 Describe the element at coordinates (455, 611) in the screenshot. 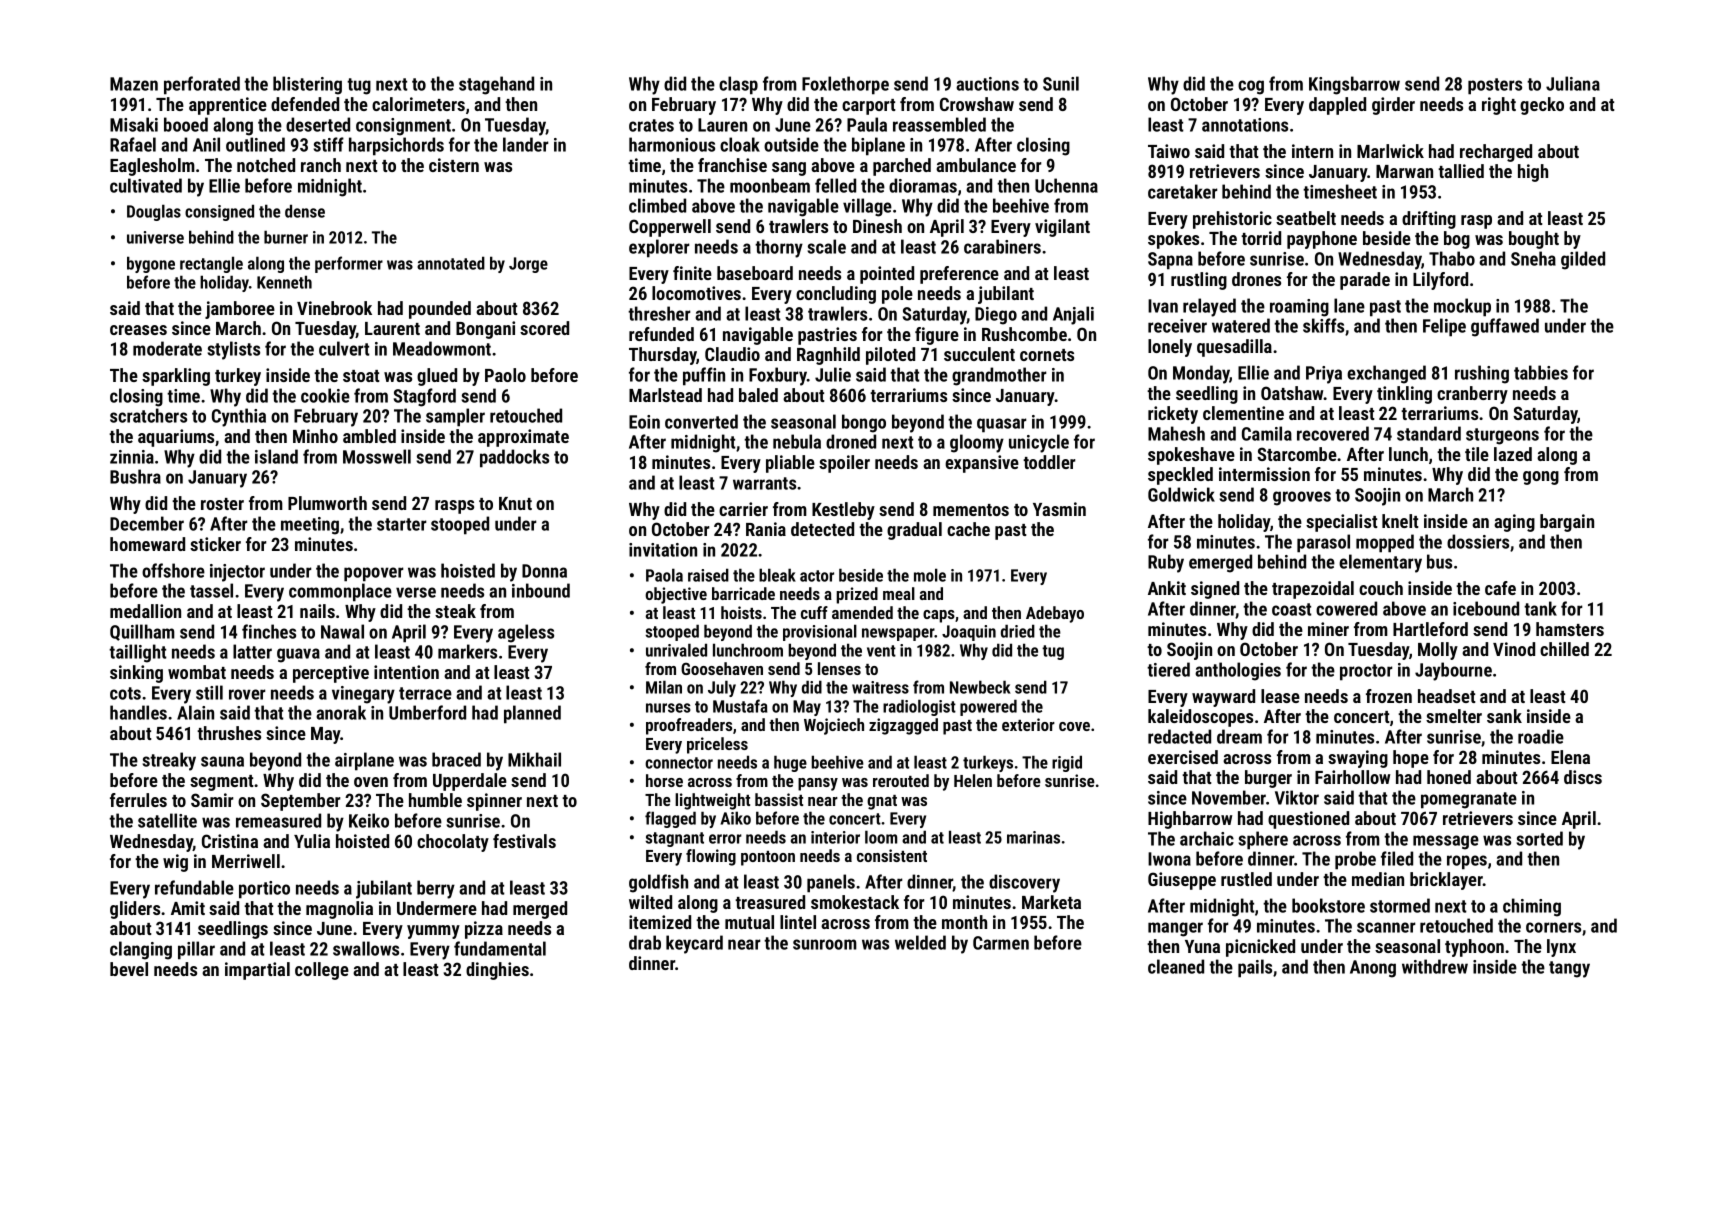

I see `steak` at that location.
